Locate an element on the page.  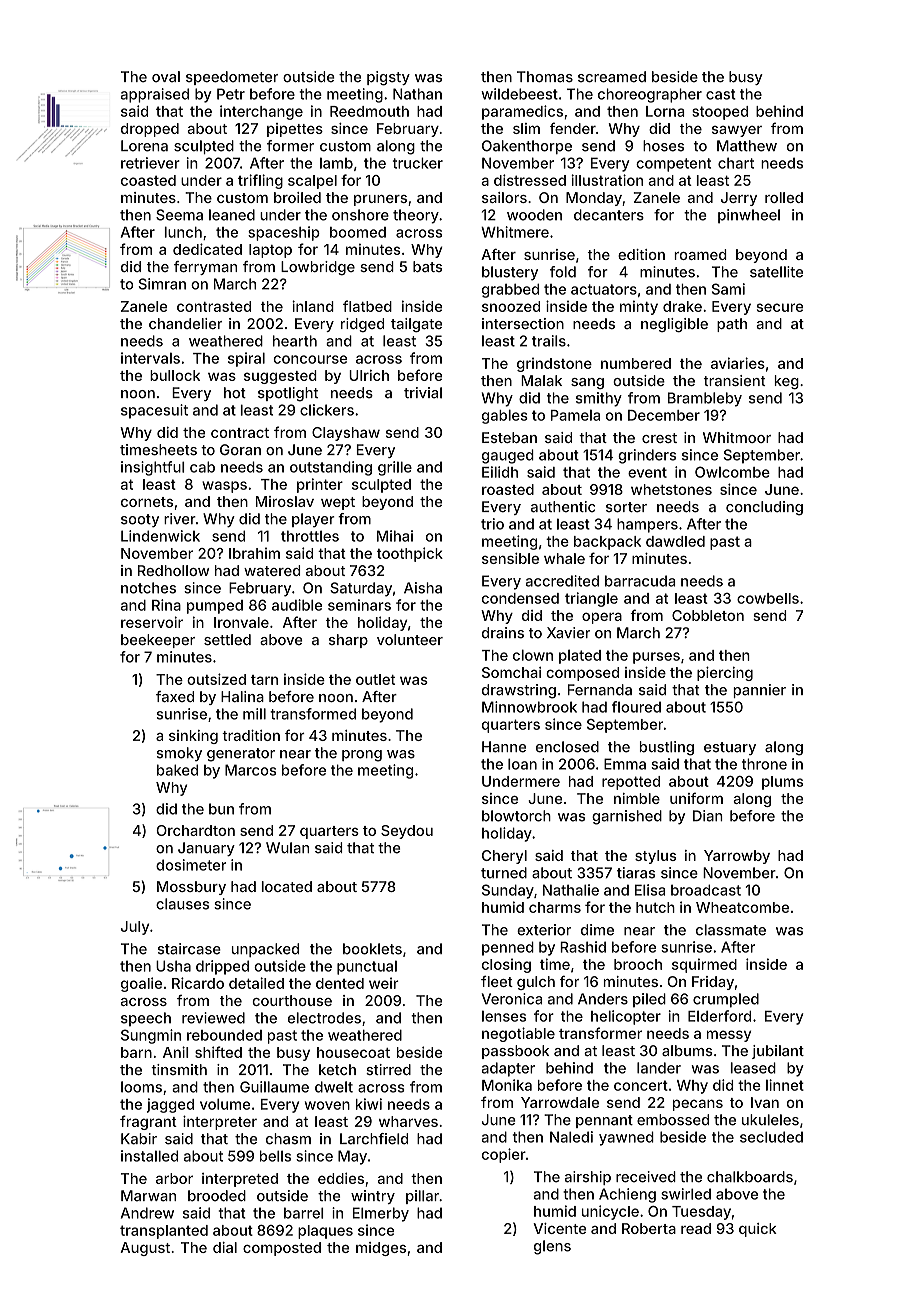
wharves is located at coordinates (408, 1121).
